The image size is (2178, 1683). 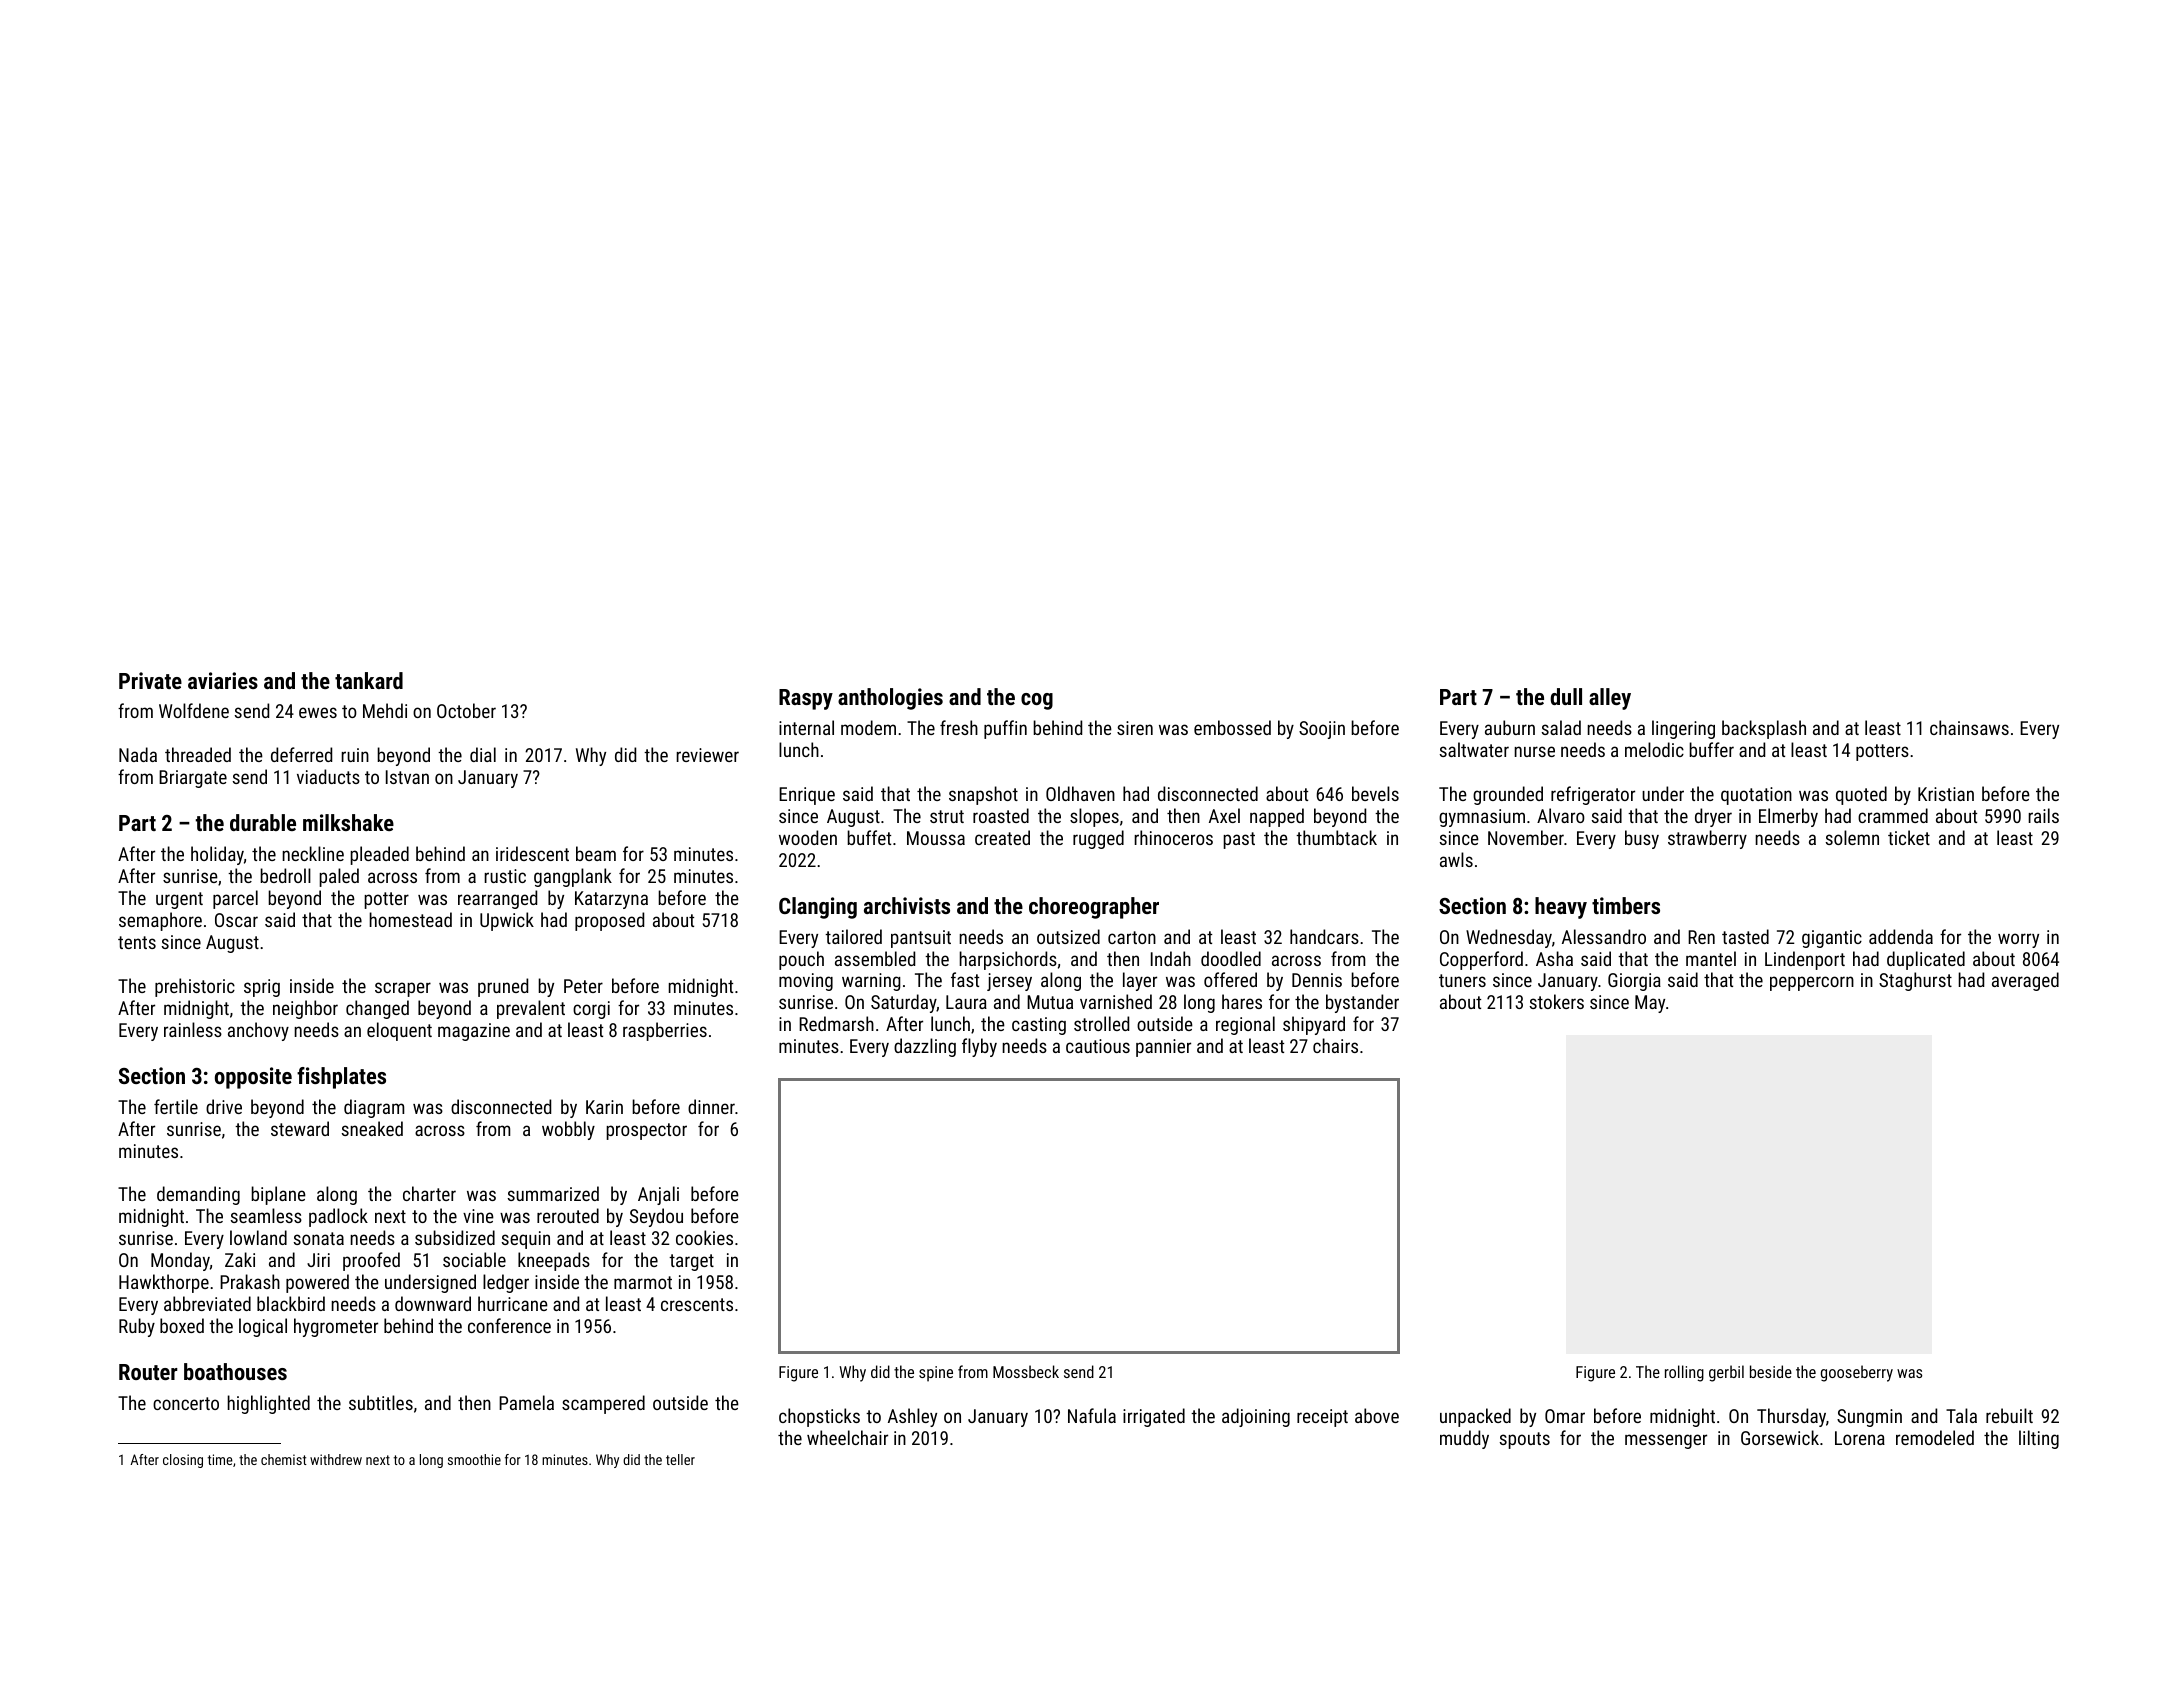 What do you see at coordinates (369, 680) in the screenshot?
I see `tankard` at bounding box center [369, 680].
